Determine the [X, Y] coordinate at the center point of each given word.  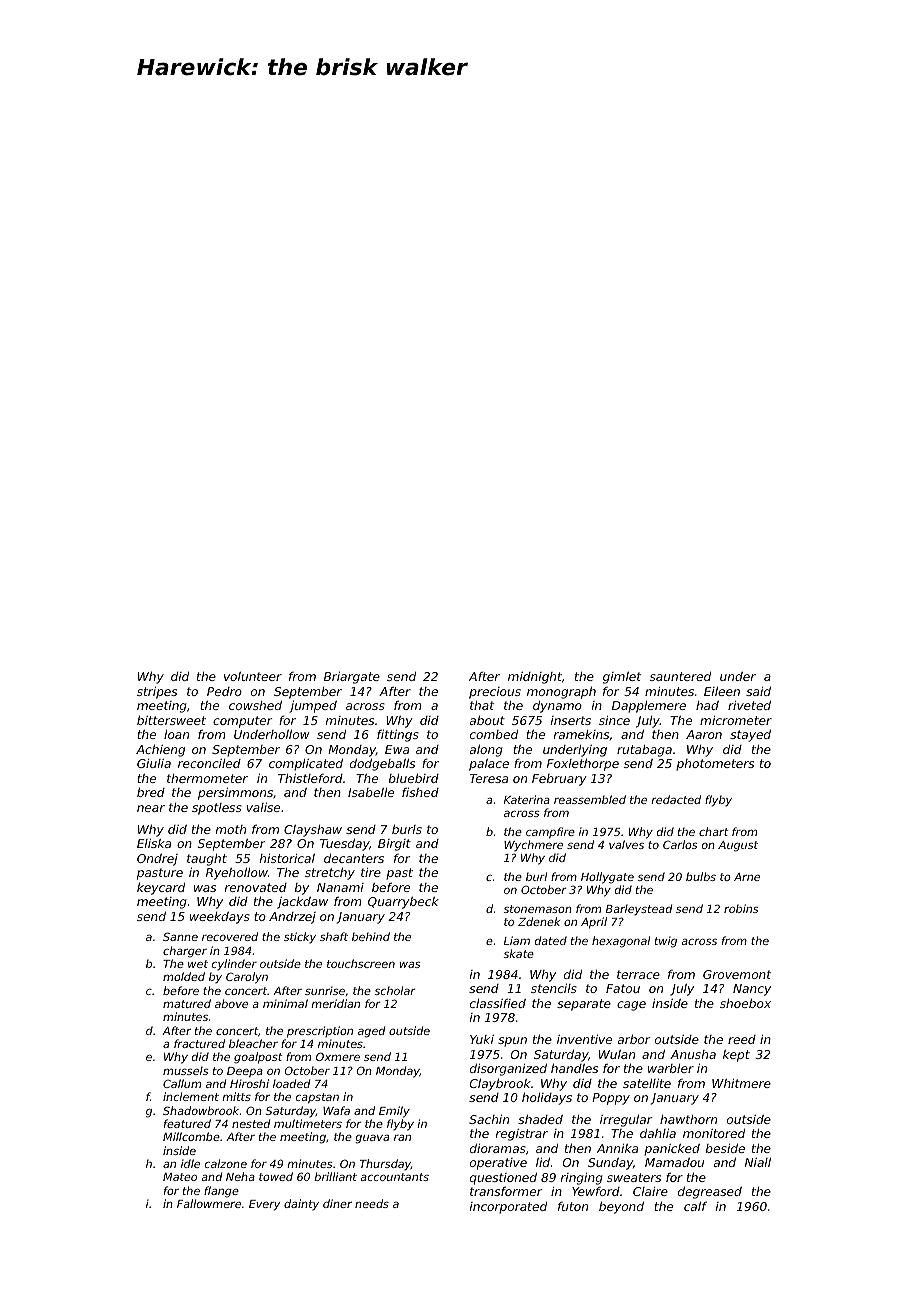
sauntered [680, 676]
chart [714, 831]
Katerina [527, 799]
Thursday [385, 1165]
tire [371, 872]
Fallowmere [209, 1203]
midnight [535, 678]
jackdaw [302, 903]
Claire [650, 1191]
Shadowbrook [201, 1110]
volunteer [253, 676]
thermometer [207, 778]
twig [666, 942]
